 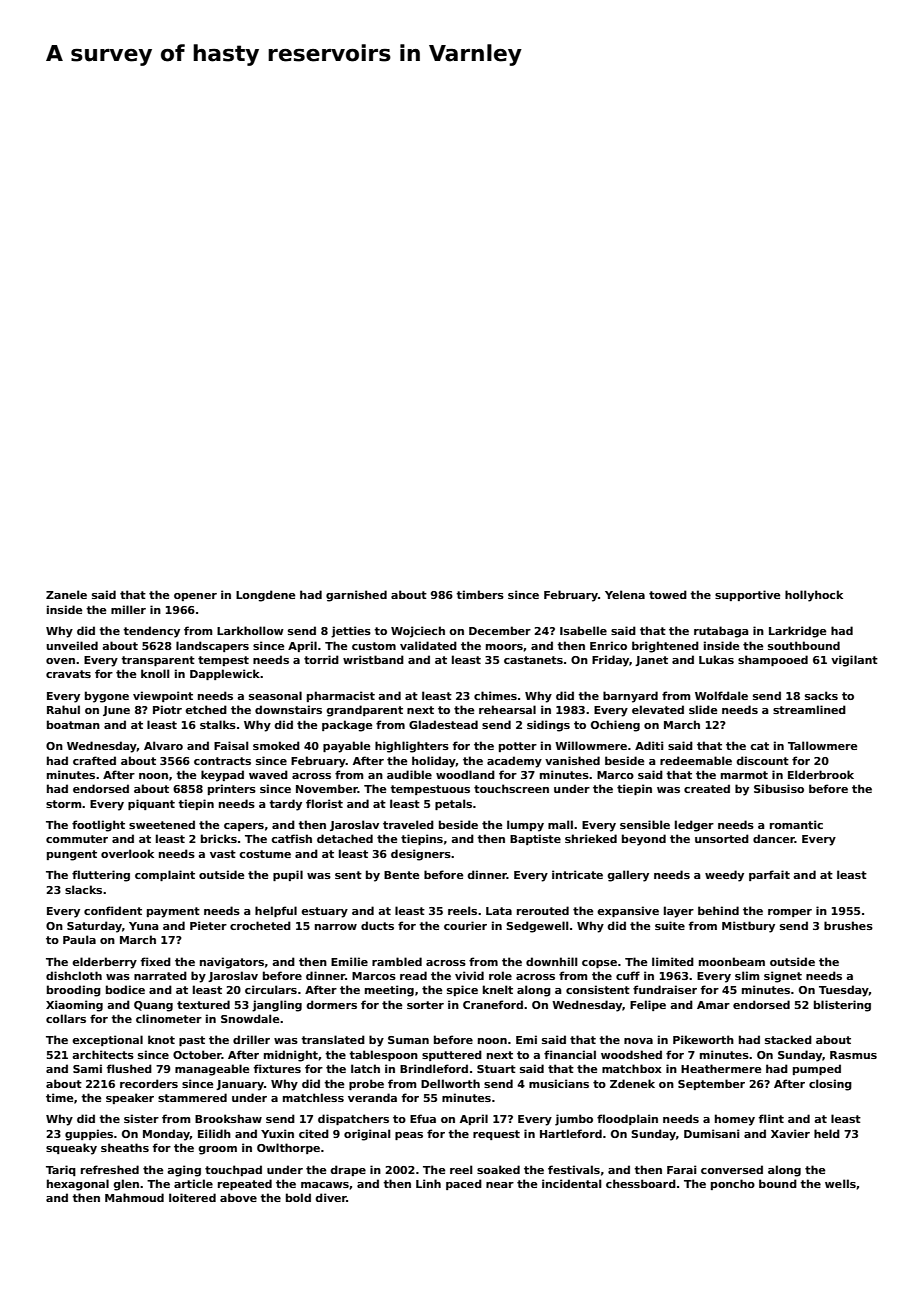 I want to click on Brindleford, so click(x=434, y=1068).
